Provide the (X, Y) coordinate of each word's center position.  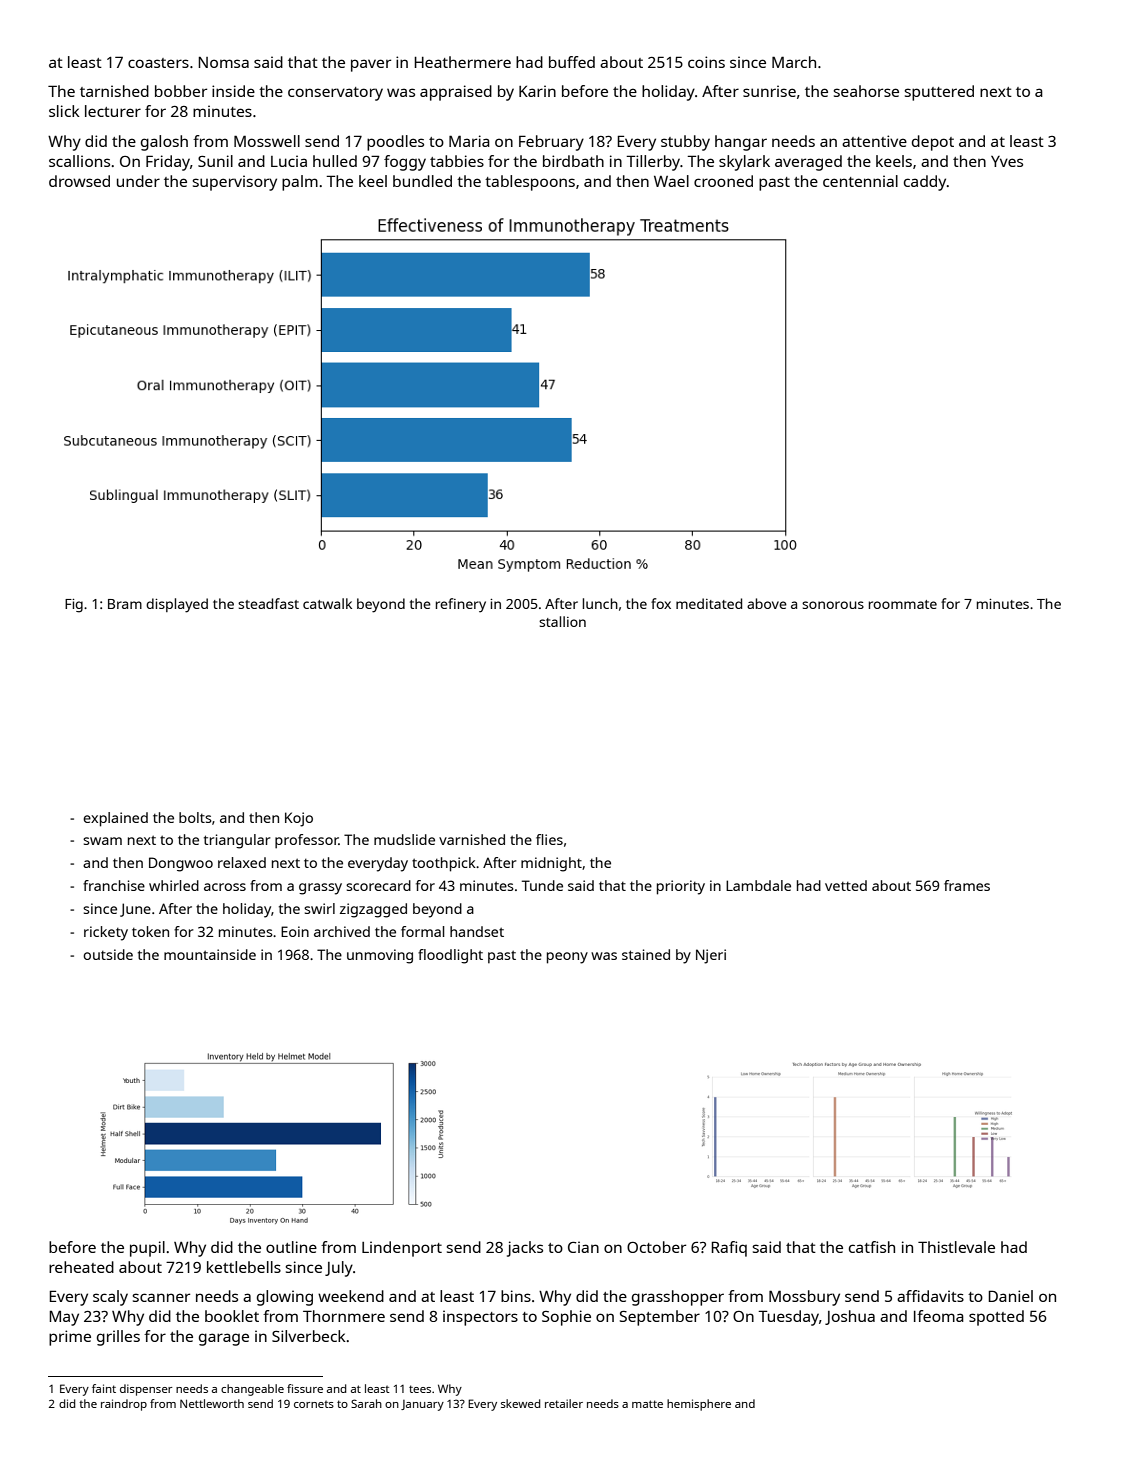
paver (371, 65)
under (138, 181)
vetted (846, 885)
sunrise (769, 91)
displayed (177, 605)
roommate (903, 604)
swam (102, 841)
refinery (461, 605)
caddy (925, 183)
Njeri (711, 956)
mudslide (404, 839)
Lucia (289, 161)
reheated (81, 1267)
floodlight (450, 956)
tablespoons (530, 183)
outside (108, 954)
